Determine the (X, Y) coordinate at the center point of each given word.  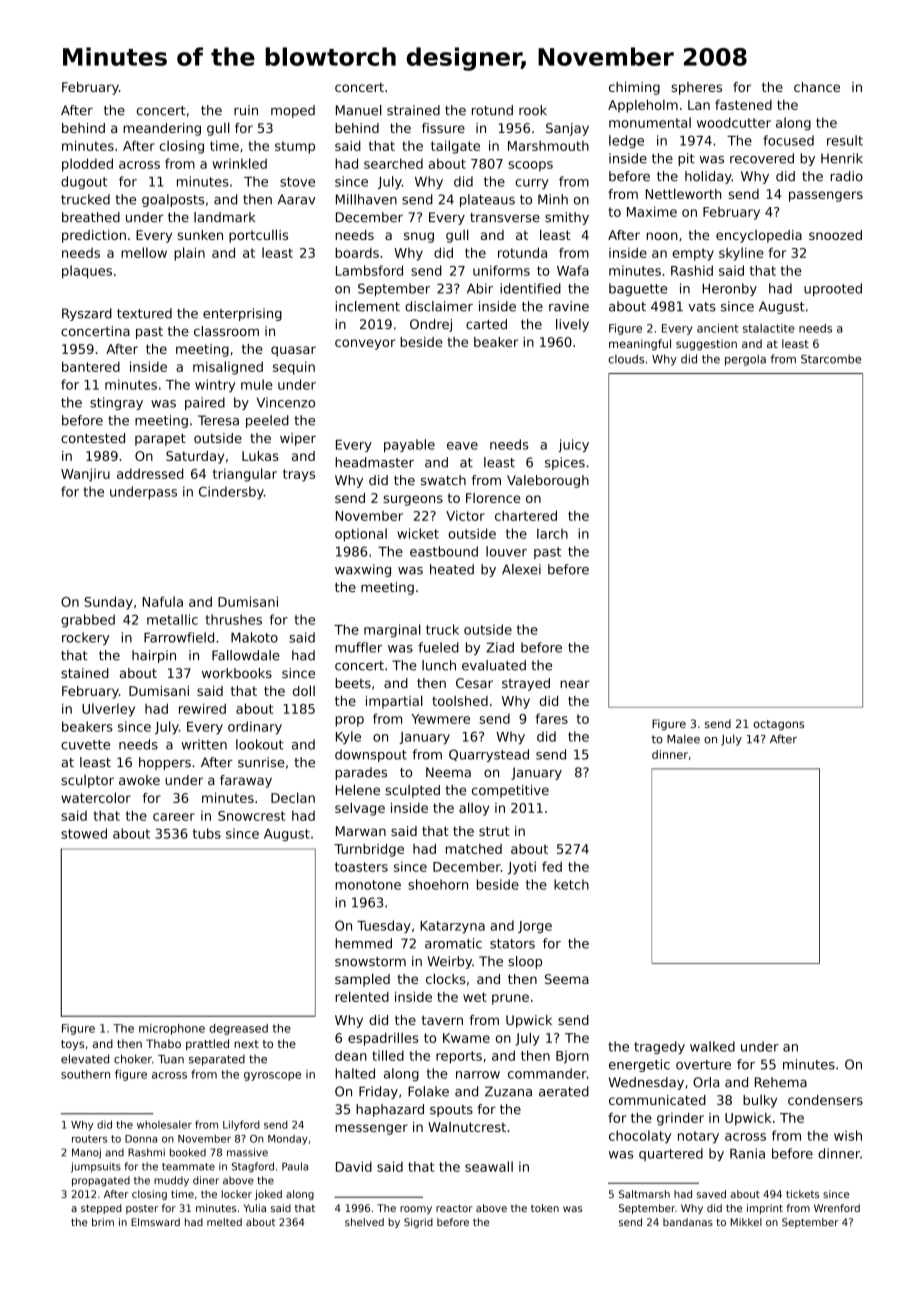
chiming (634, 88)
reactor (454, 1208)
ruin (246, 110)
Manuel (359, 110)
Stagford (253, 1167)
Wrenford (837, 1208)
